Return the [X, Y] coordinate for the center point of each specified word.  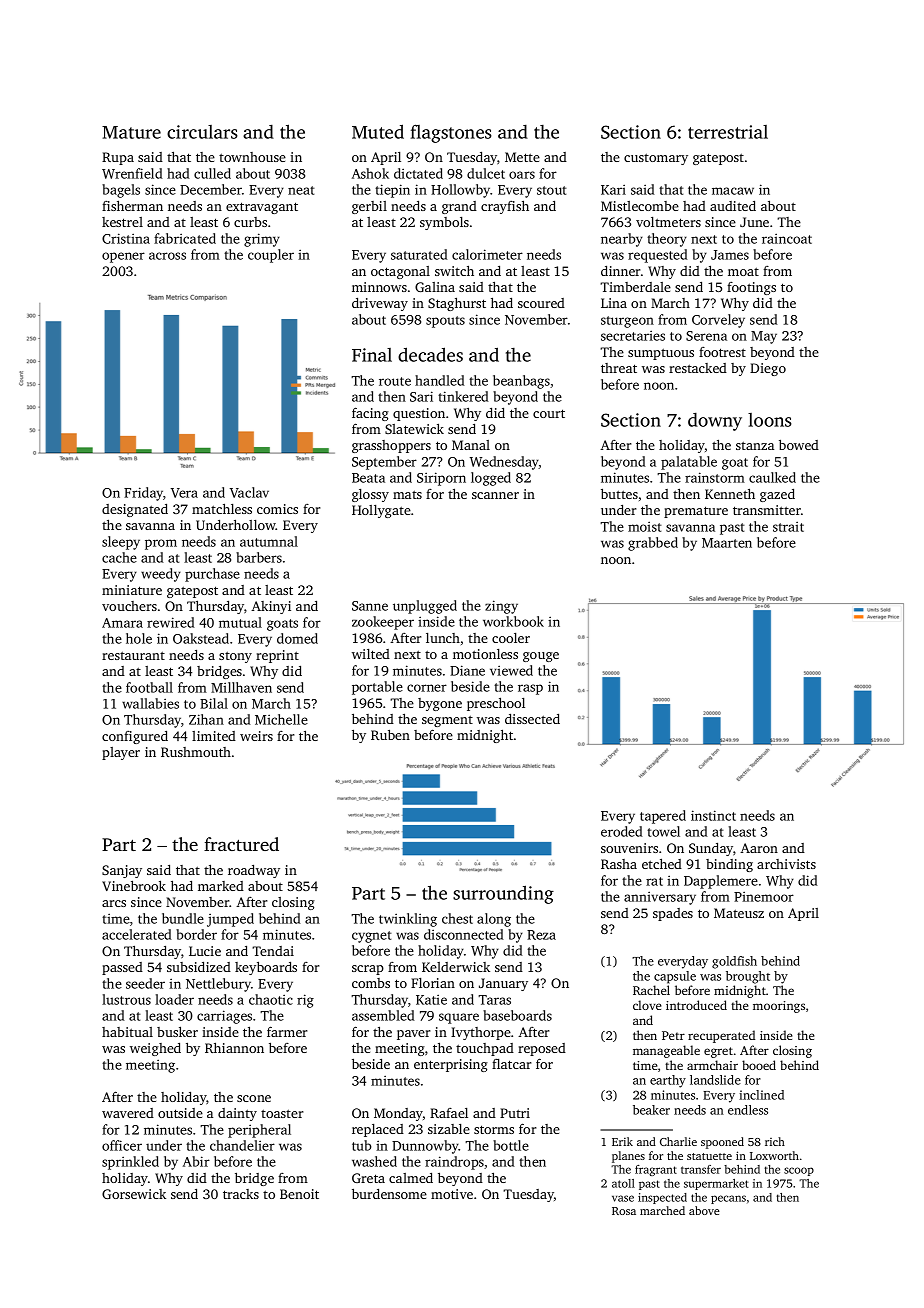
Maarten [727, 543]
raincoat [787, 238]
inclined [761, 1095]
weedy [161, 575]
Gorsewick [134, 1194]
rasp [530, 689]
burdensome [389, 1193]
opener [123, 257]
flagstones [451, 133]
